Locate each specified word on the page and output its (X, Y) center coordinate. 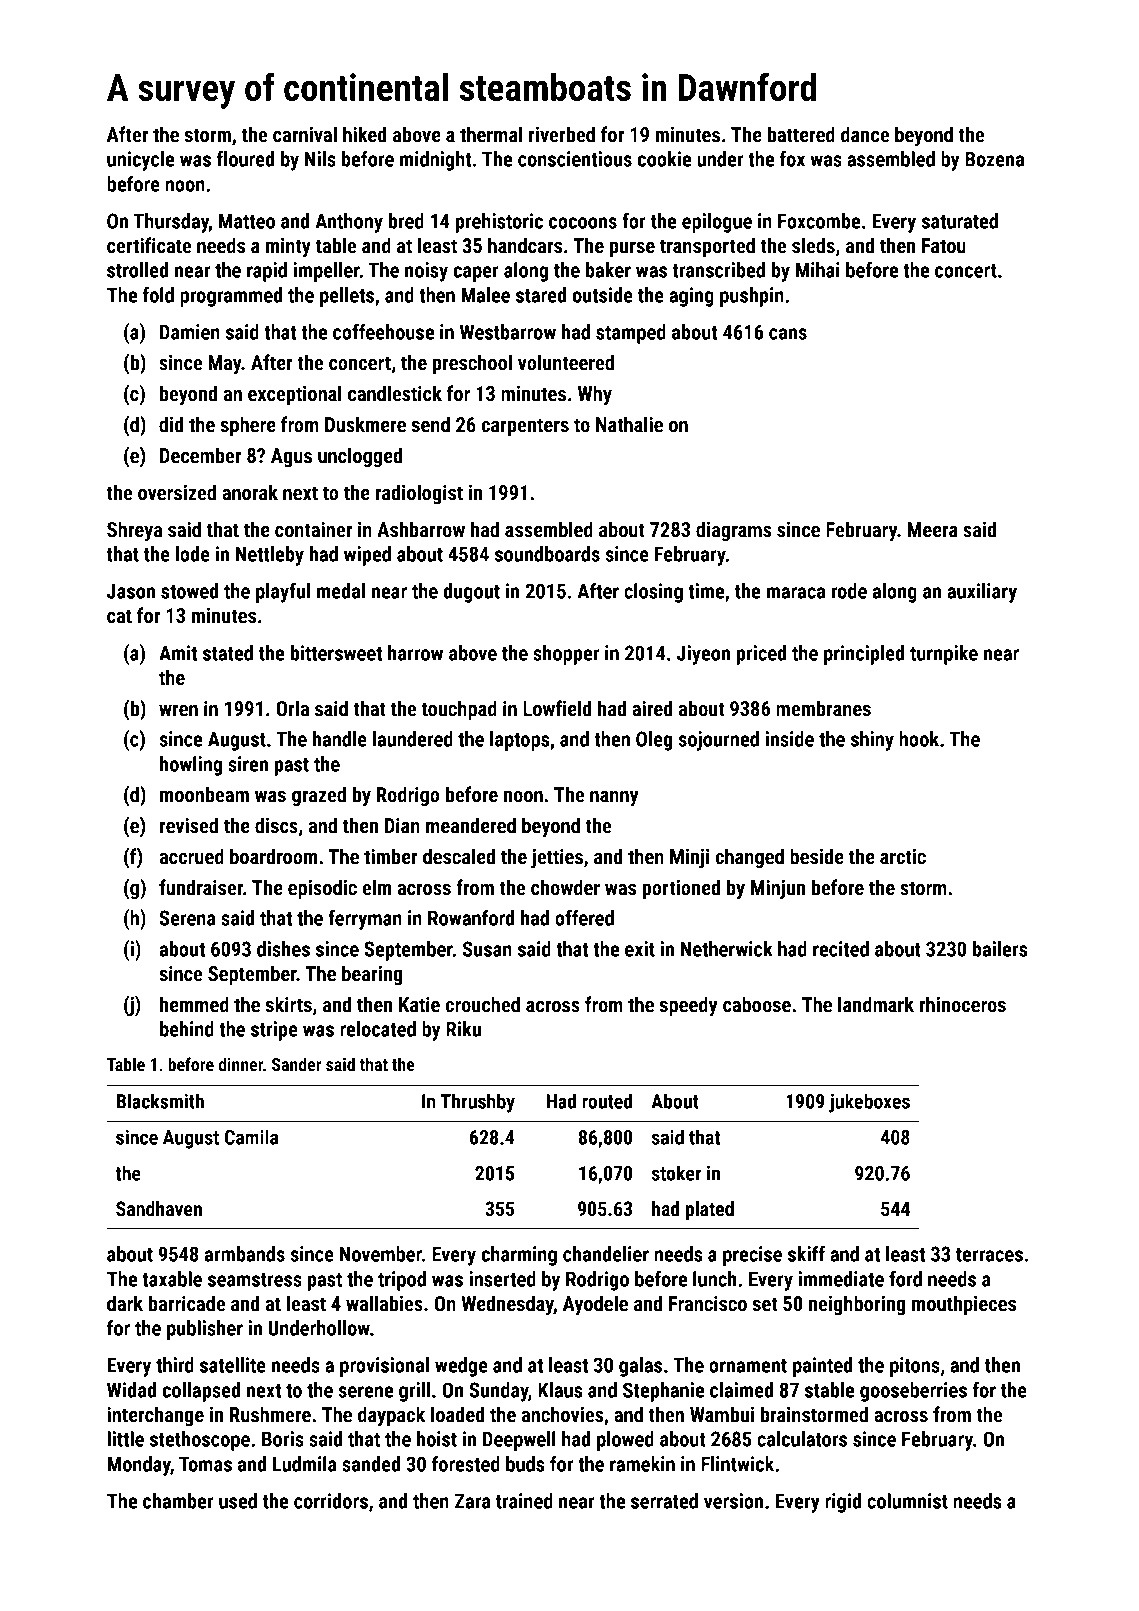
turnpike (944, 655)
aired (652, 708)
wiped (367, 556)
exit (640, 949)
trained (524, 1501)
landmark (876, 1004)
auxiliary (982, 593)
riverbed (562, 134)
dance (865, 134)
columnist (907, 1501)
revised (189, 825)
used (238, 1501)
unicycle (141, 161)
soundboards (547, 554)
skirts (289, 1004)
